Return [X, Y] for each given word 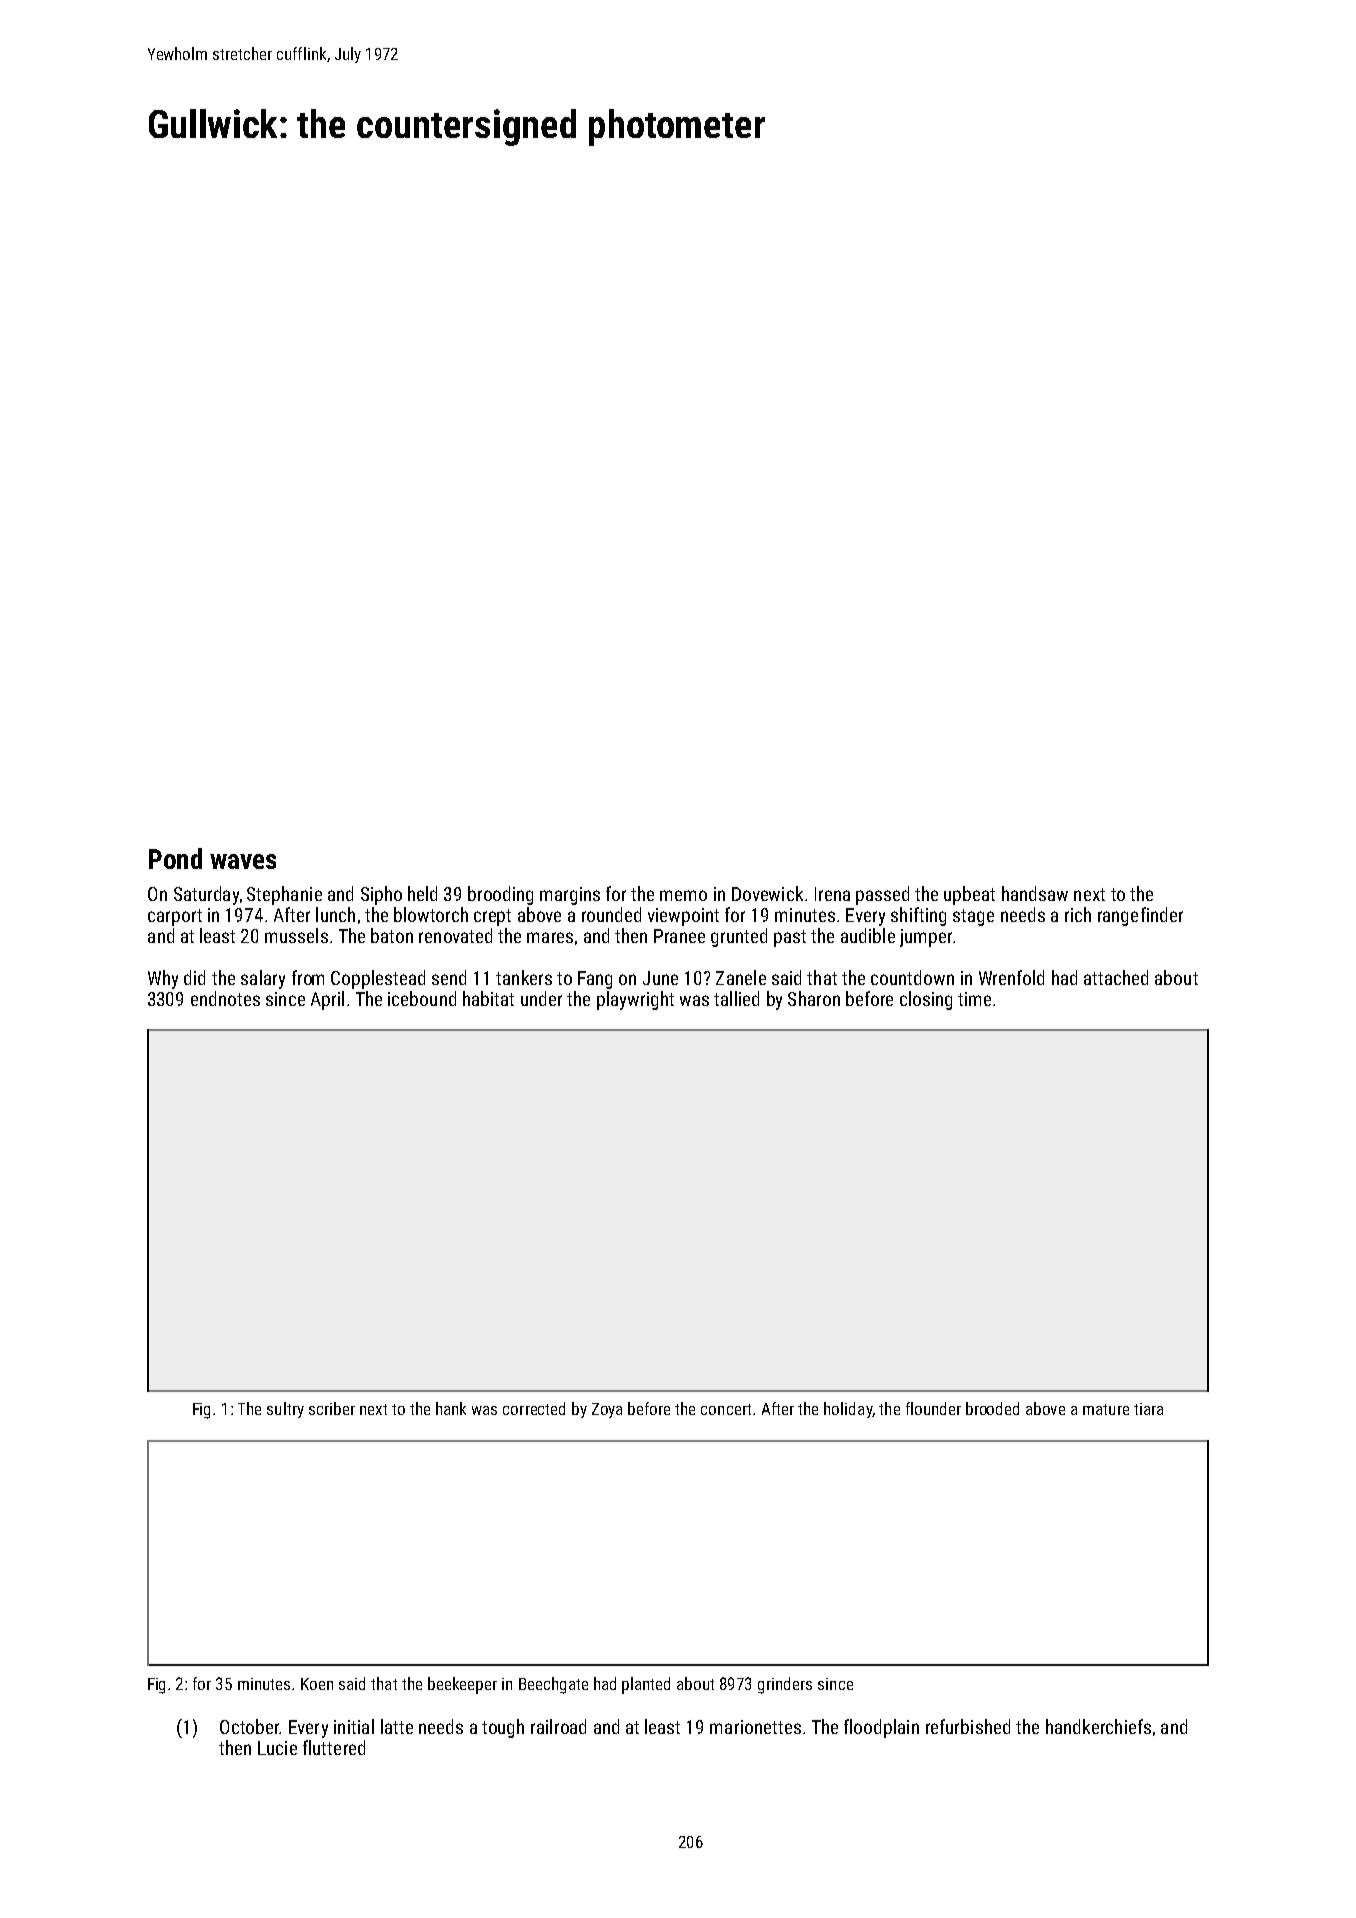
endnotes [225, 998]
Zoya [607, 1410]
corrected [534, 1408]
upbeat [969, 895]
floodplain [881, 1728]
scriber [332, 1408]
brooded [992, 1408]
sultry [285, 1410]
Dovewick [767, 893]
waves [243, 861]
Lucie [277, 1748]
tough [503, 1728]
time [974, 999]
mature [1106, 1409]
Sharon [814, 998]
